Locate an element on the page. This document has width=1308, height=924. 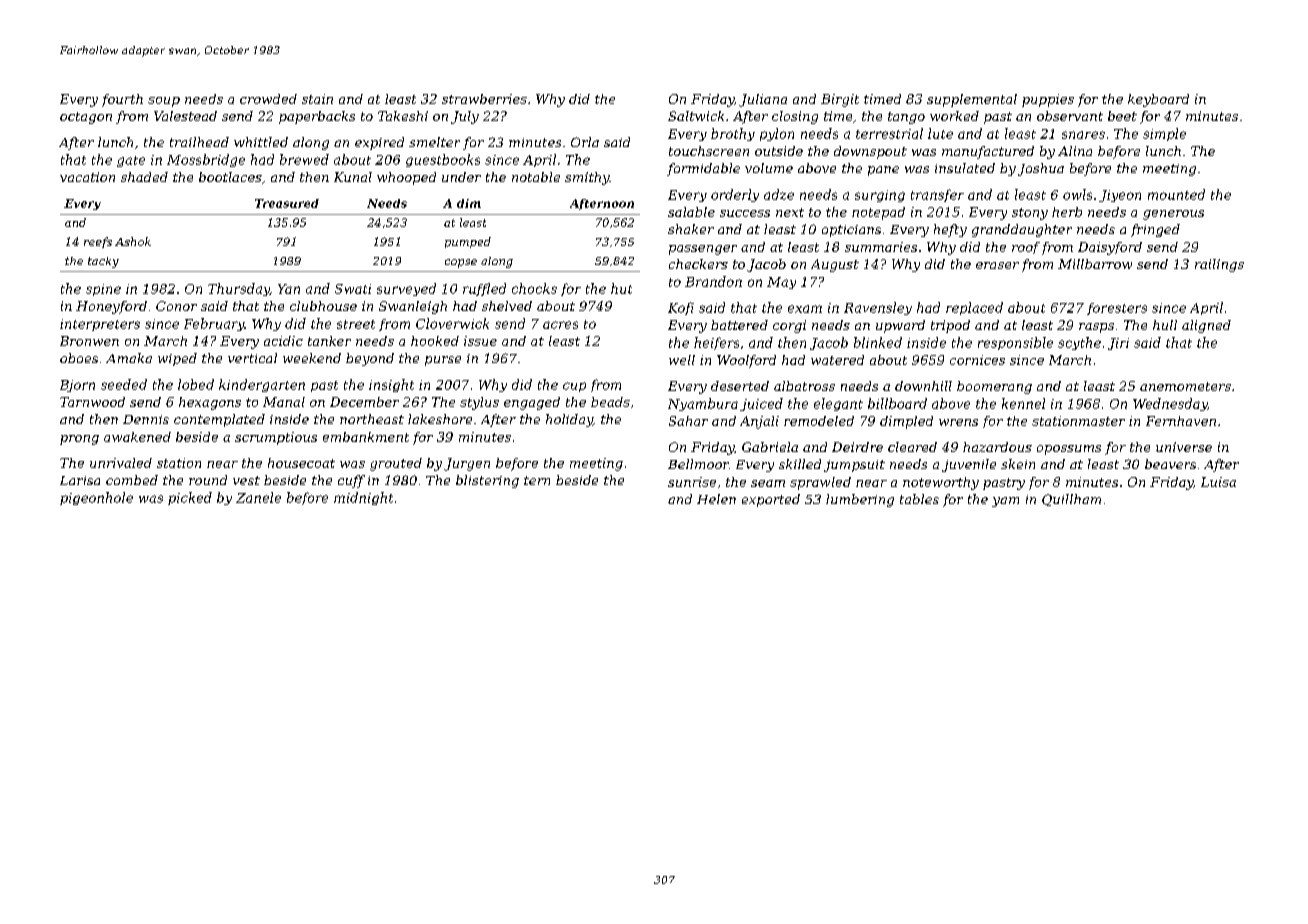
eraser is located at coordinates (997, 265).
